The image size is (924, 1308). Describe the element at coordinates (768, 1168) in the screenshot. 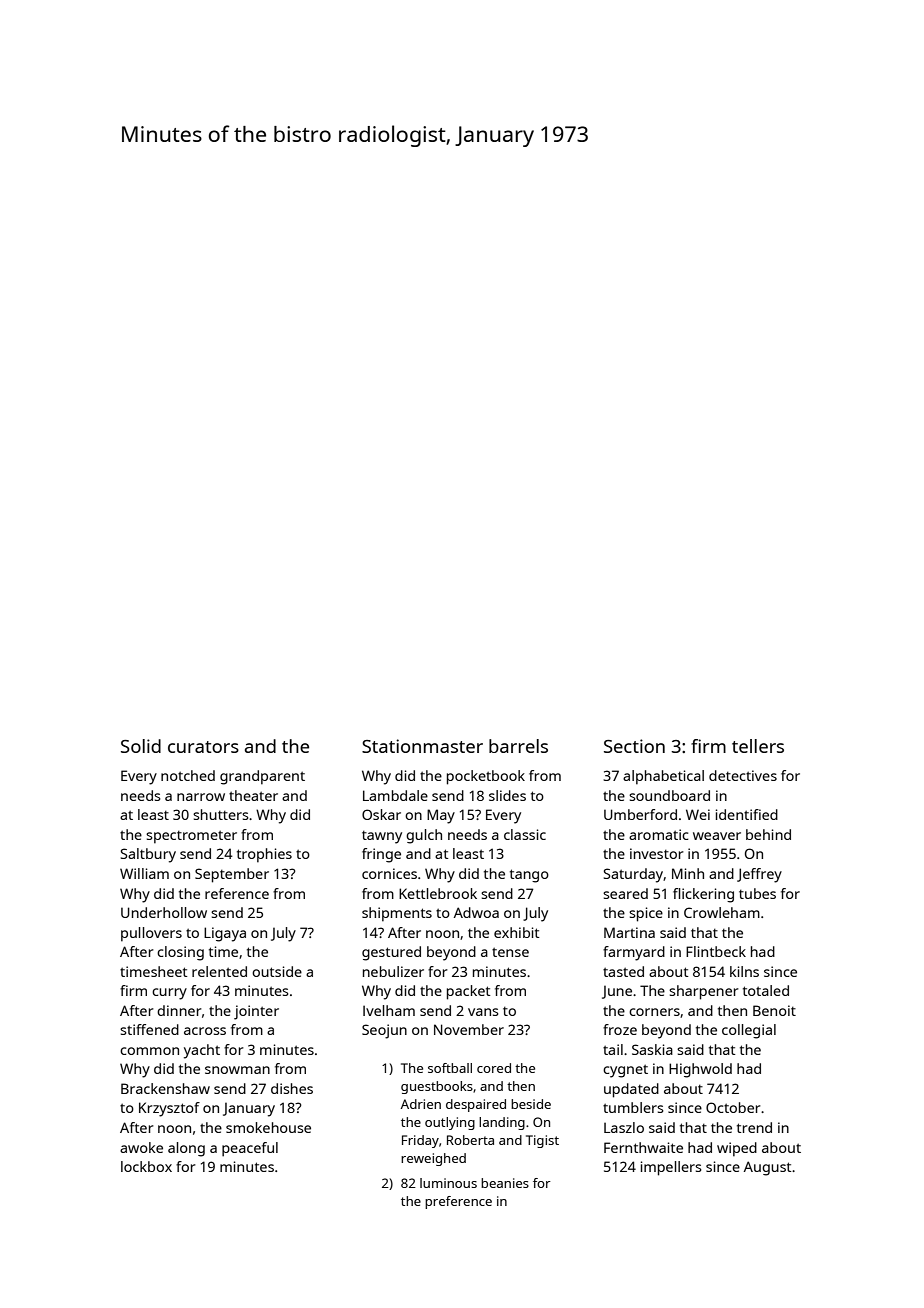

I see `August` at that location.
